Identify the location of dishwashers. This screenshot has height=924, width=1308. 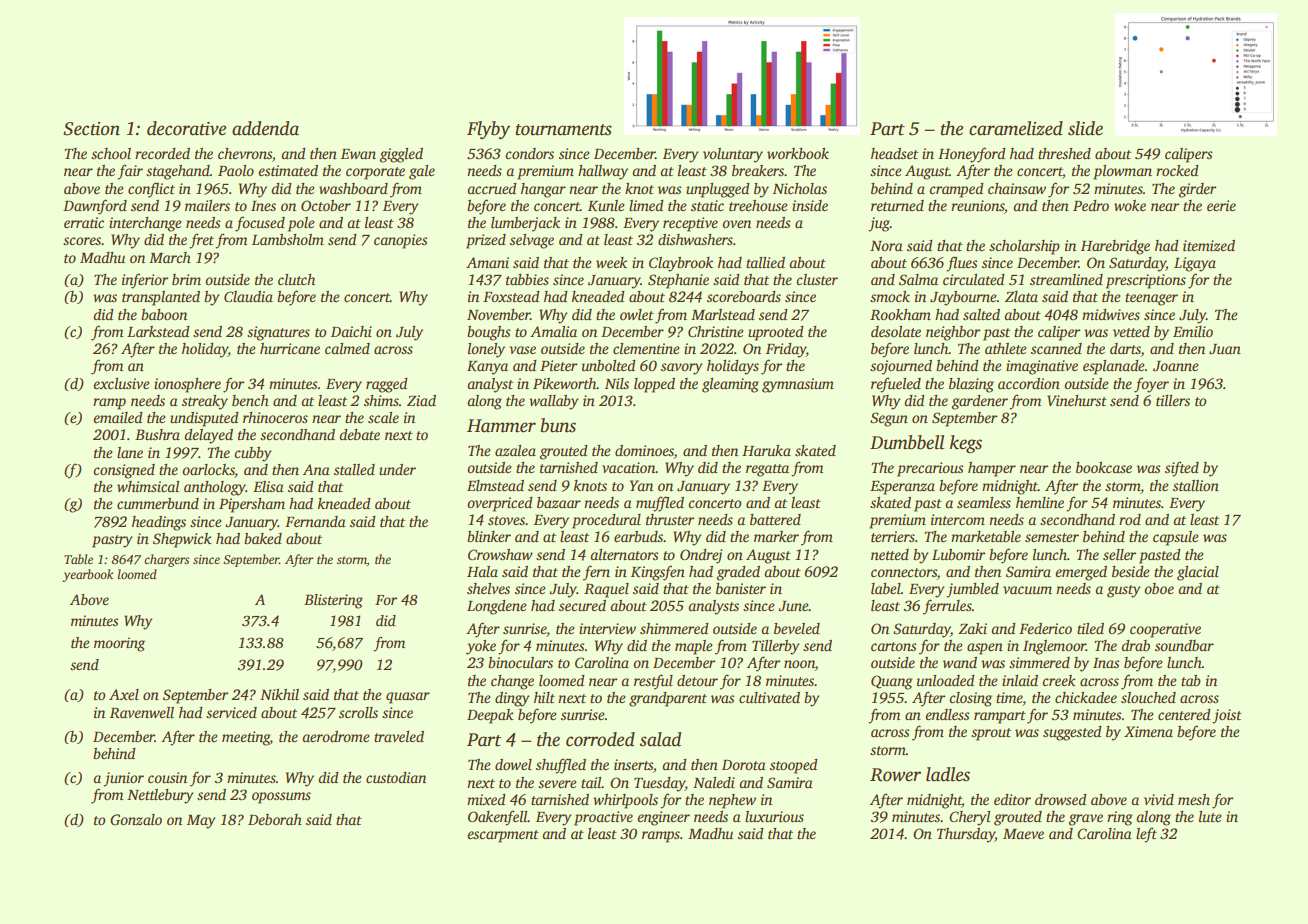
(695, 239).
